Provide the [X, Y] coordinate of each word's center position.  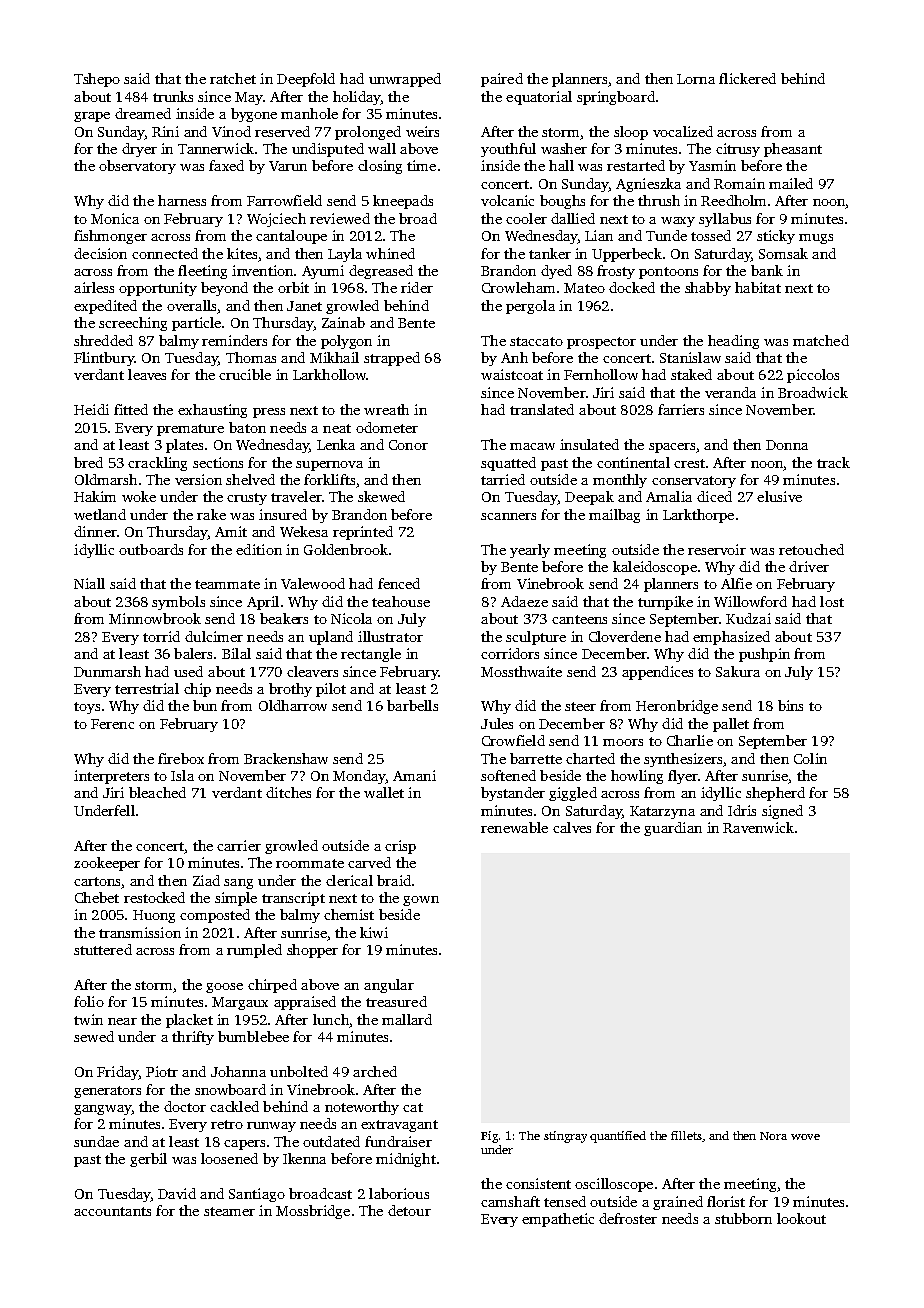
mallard [407, 1019]
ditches [288, 792]
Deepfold [306, 80]
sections [218, 462]
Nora [773, 1136]
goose [224, 988]
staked [691, 374]
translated [542, 409]
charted [590, 758]
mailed [791, 183]
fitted [131, 409]
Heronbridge [677, 707]
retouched [811, 549]
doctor [185, 1106]
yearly [530, 551]
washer [564, 148]
